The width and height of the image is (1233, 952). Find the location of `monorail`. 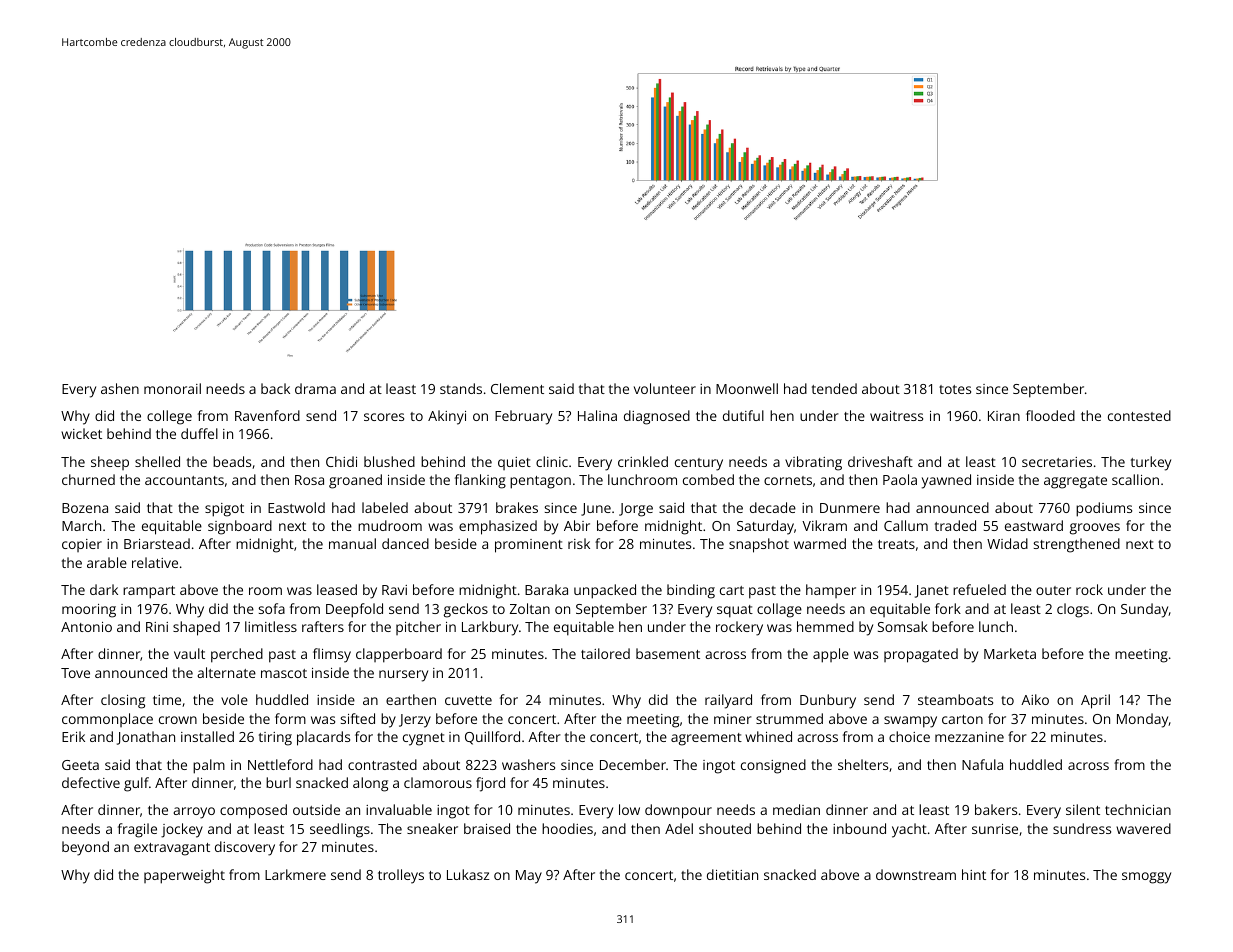

monorail is located at coordinates (172, 388).
